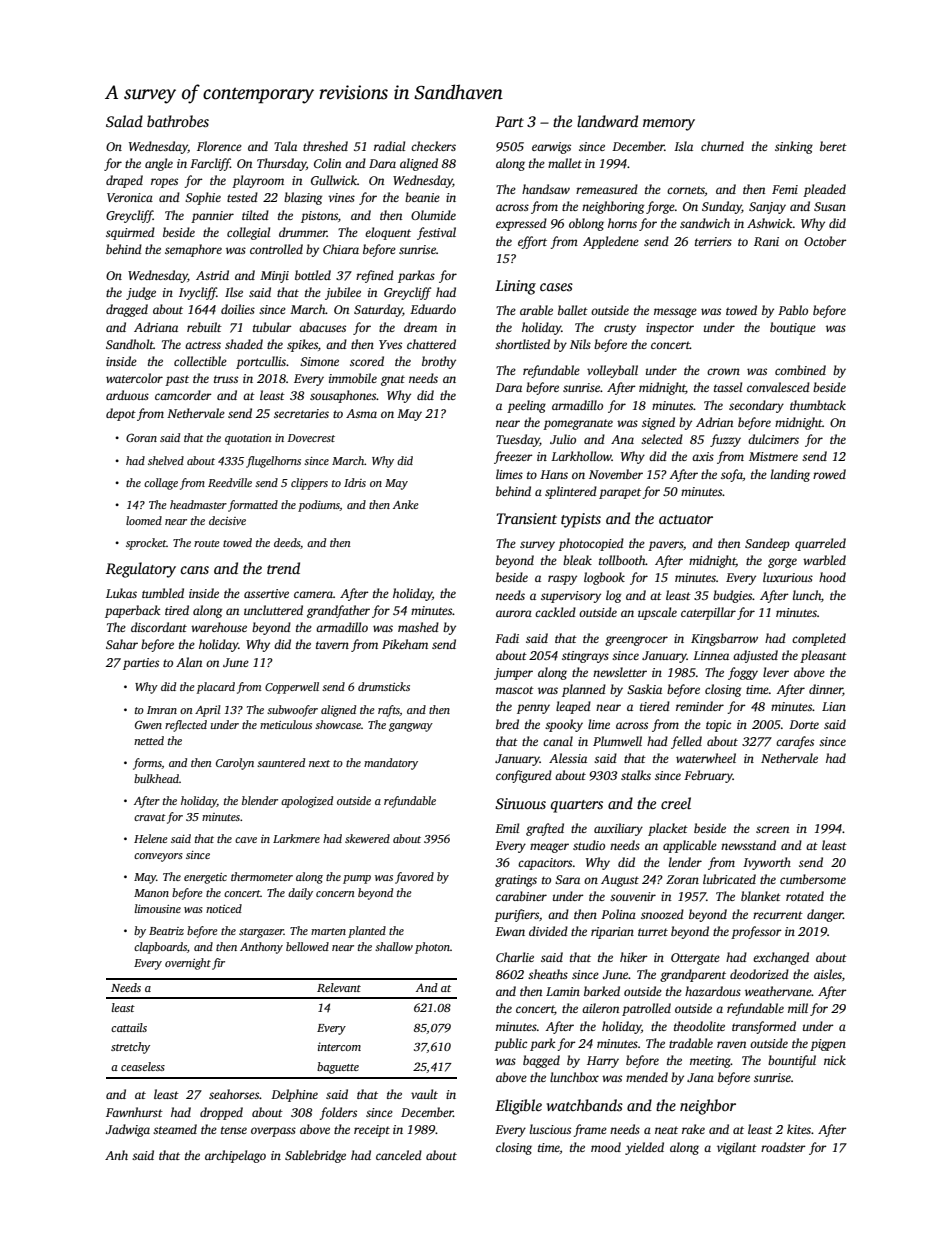  I want to click on Eduardo, so click(433, 309).
